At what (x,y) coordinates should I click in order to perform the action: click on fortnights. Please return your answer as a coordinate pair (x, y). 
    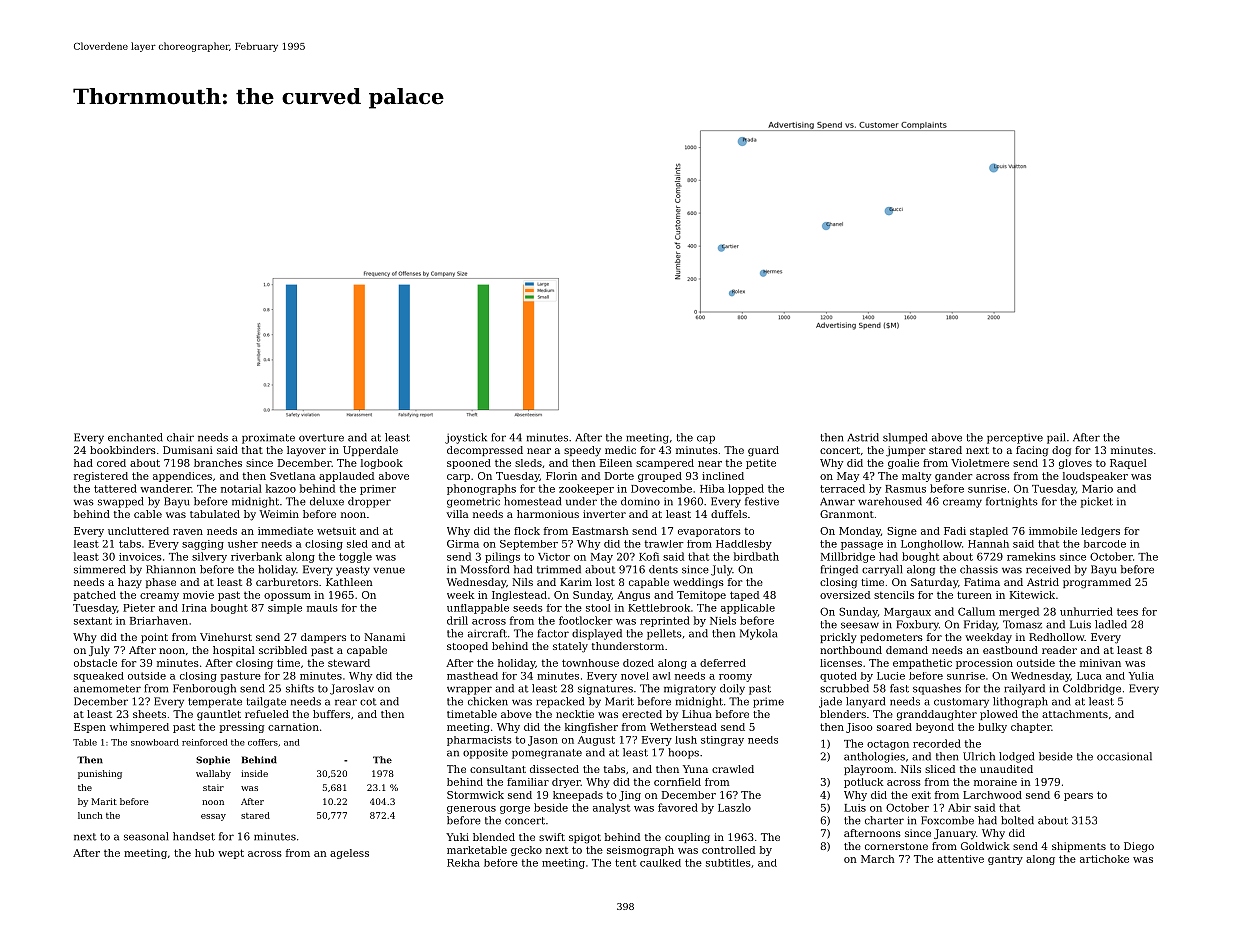
    Looking at the image, I should click on (1012, 502).
